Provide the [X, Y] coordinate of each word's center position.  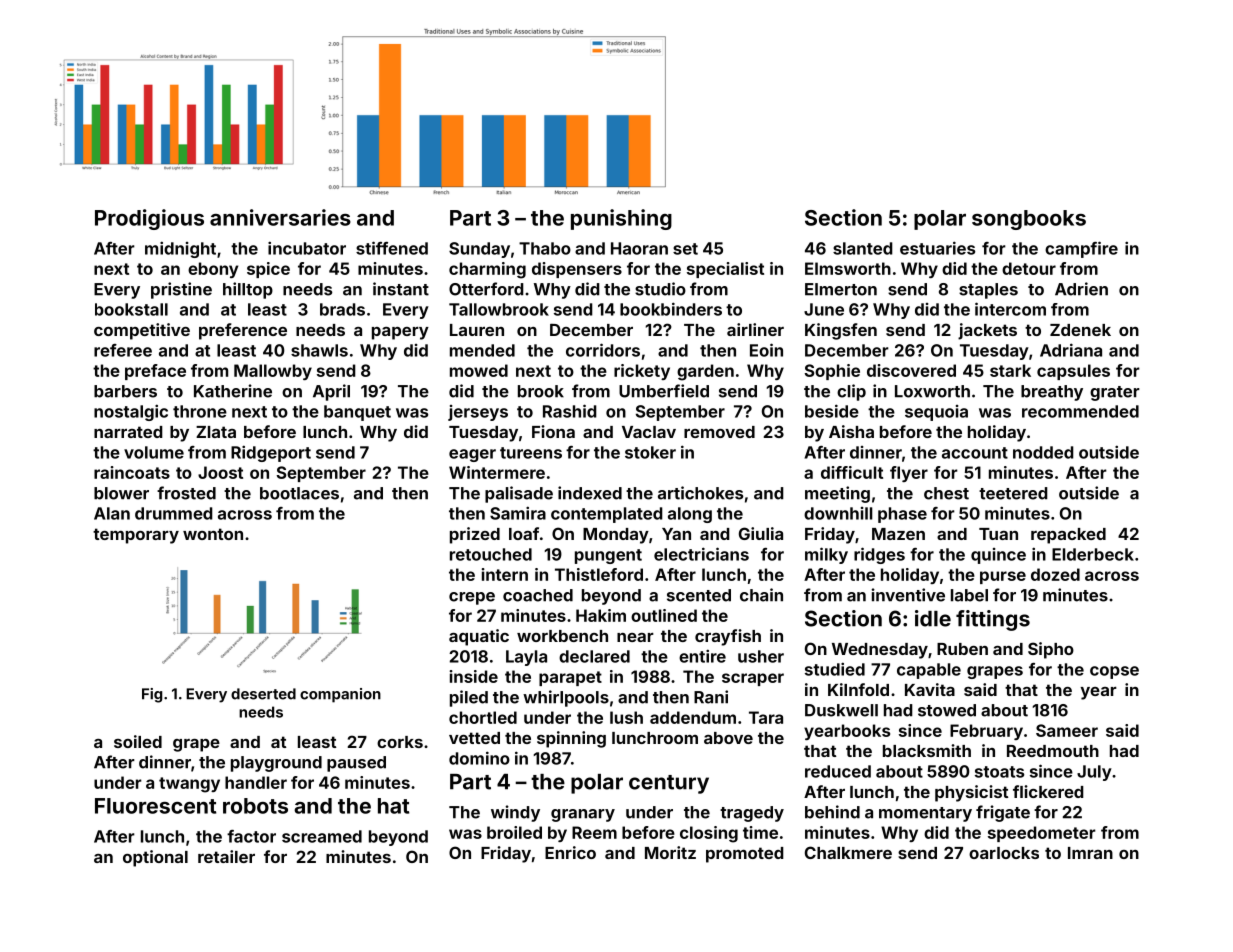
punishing [621, 219]
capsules [1073, 372]
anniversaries [280, 217]
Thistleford [599, 574]
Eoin [766, 350]
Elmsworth [848, 268]
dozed [1055, 574]
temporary [136, 536]
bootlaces [299, 493]
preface [155, 372]
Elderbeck [1093, 554]
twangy [189, 785]
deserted [263, 694]
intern [505, 574]
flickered [1048, 791]
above [728, 738]
